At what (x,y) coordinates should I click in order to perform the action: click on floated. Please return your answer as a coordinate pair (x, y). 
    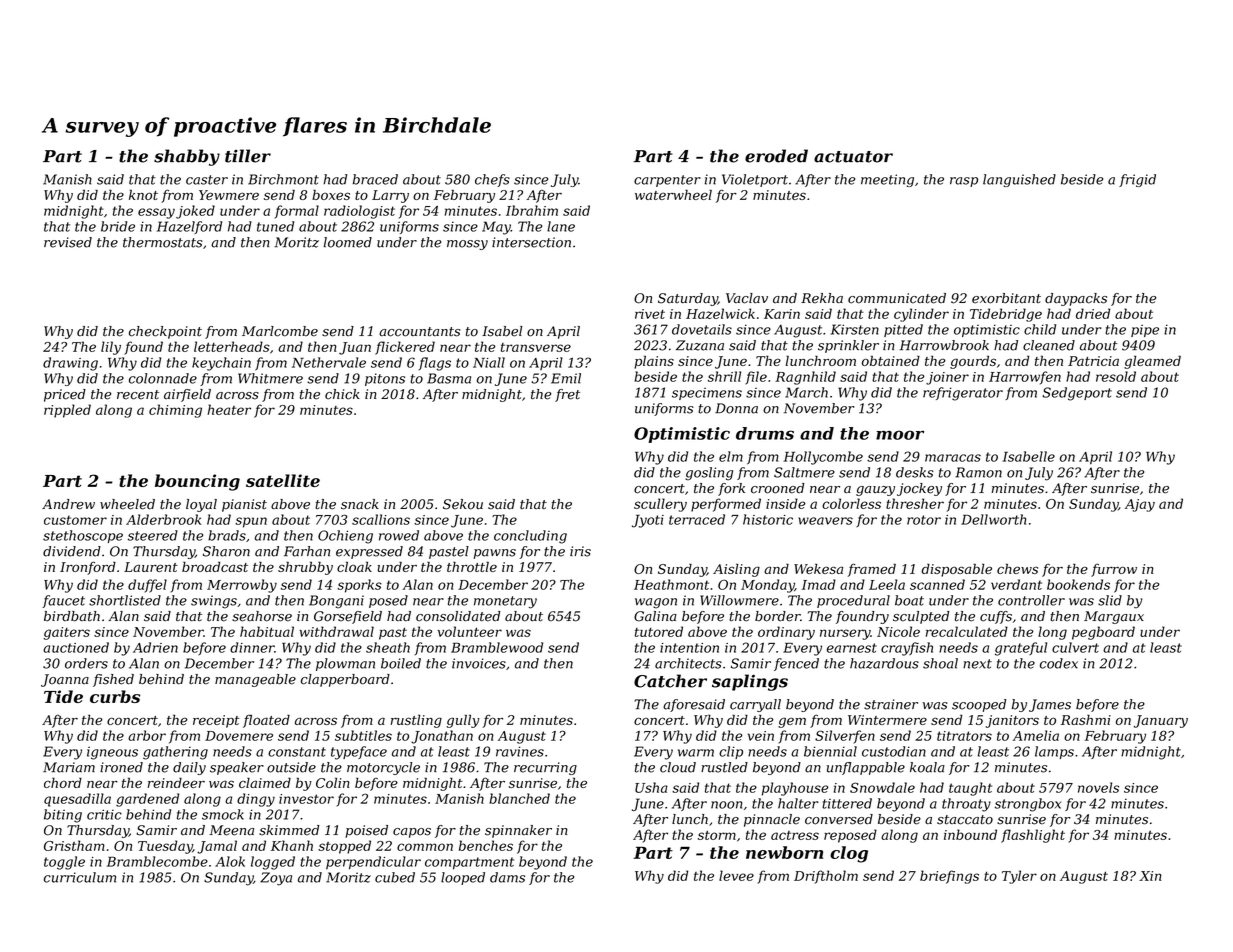
    Looking at the image, I should click on (266, 721).
